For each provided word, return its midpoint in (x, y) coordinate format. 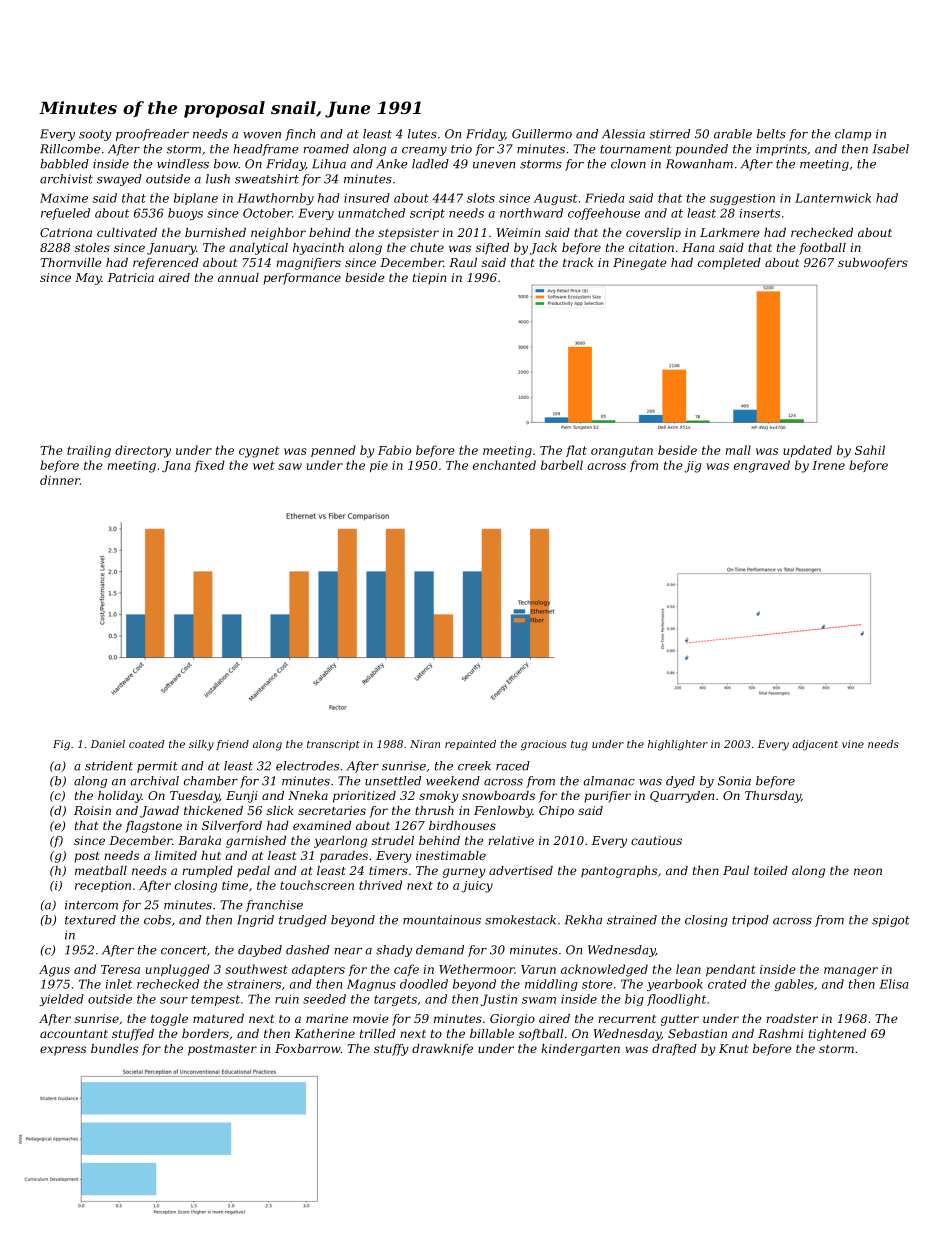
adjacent (815, 745)
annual (238, 277)
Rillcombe (70, 149)
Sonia (734, 781)
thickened (213, 810)
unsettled (393, 781)
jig (693, 467)
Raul (463, 262)
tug (579, 746)
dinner (60, 480)
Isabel (891, 149)
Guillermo (542, 134)
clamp (853, 135)
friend (232, 745)
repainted (470, 745)
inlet (119, 984)
